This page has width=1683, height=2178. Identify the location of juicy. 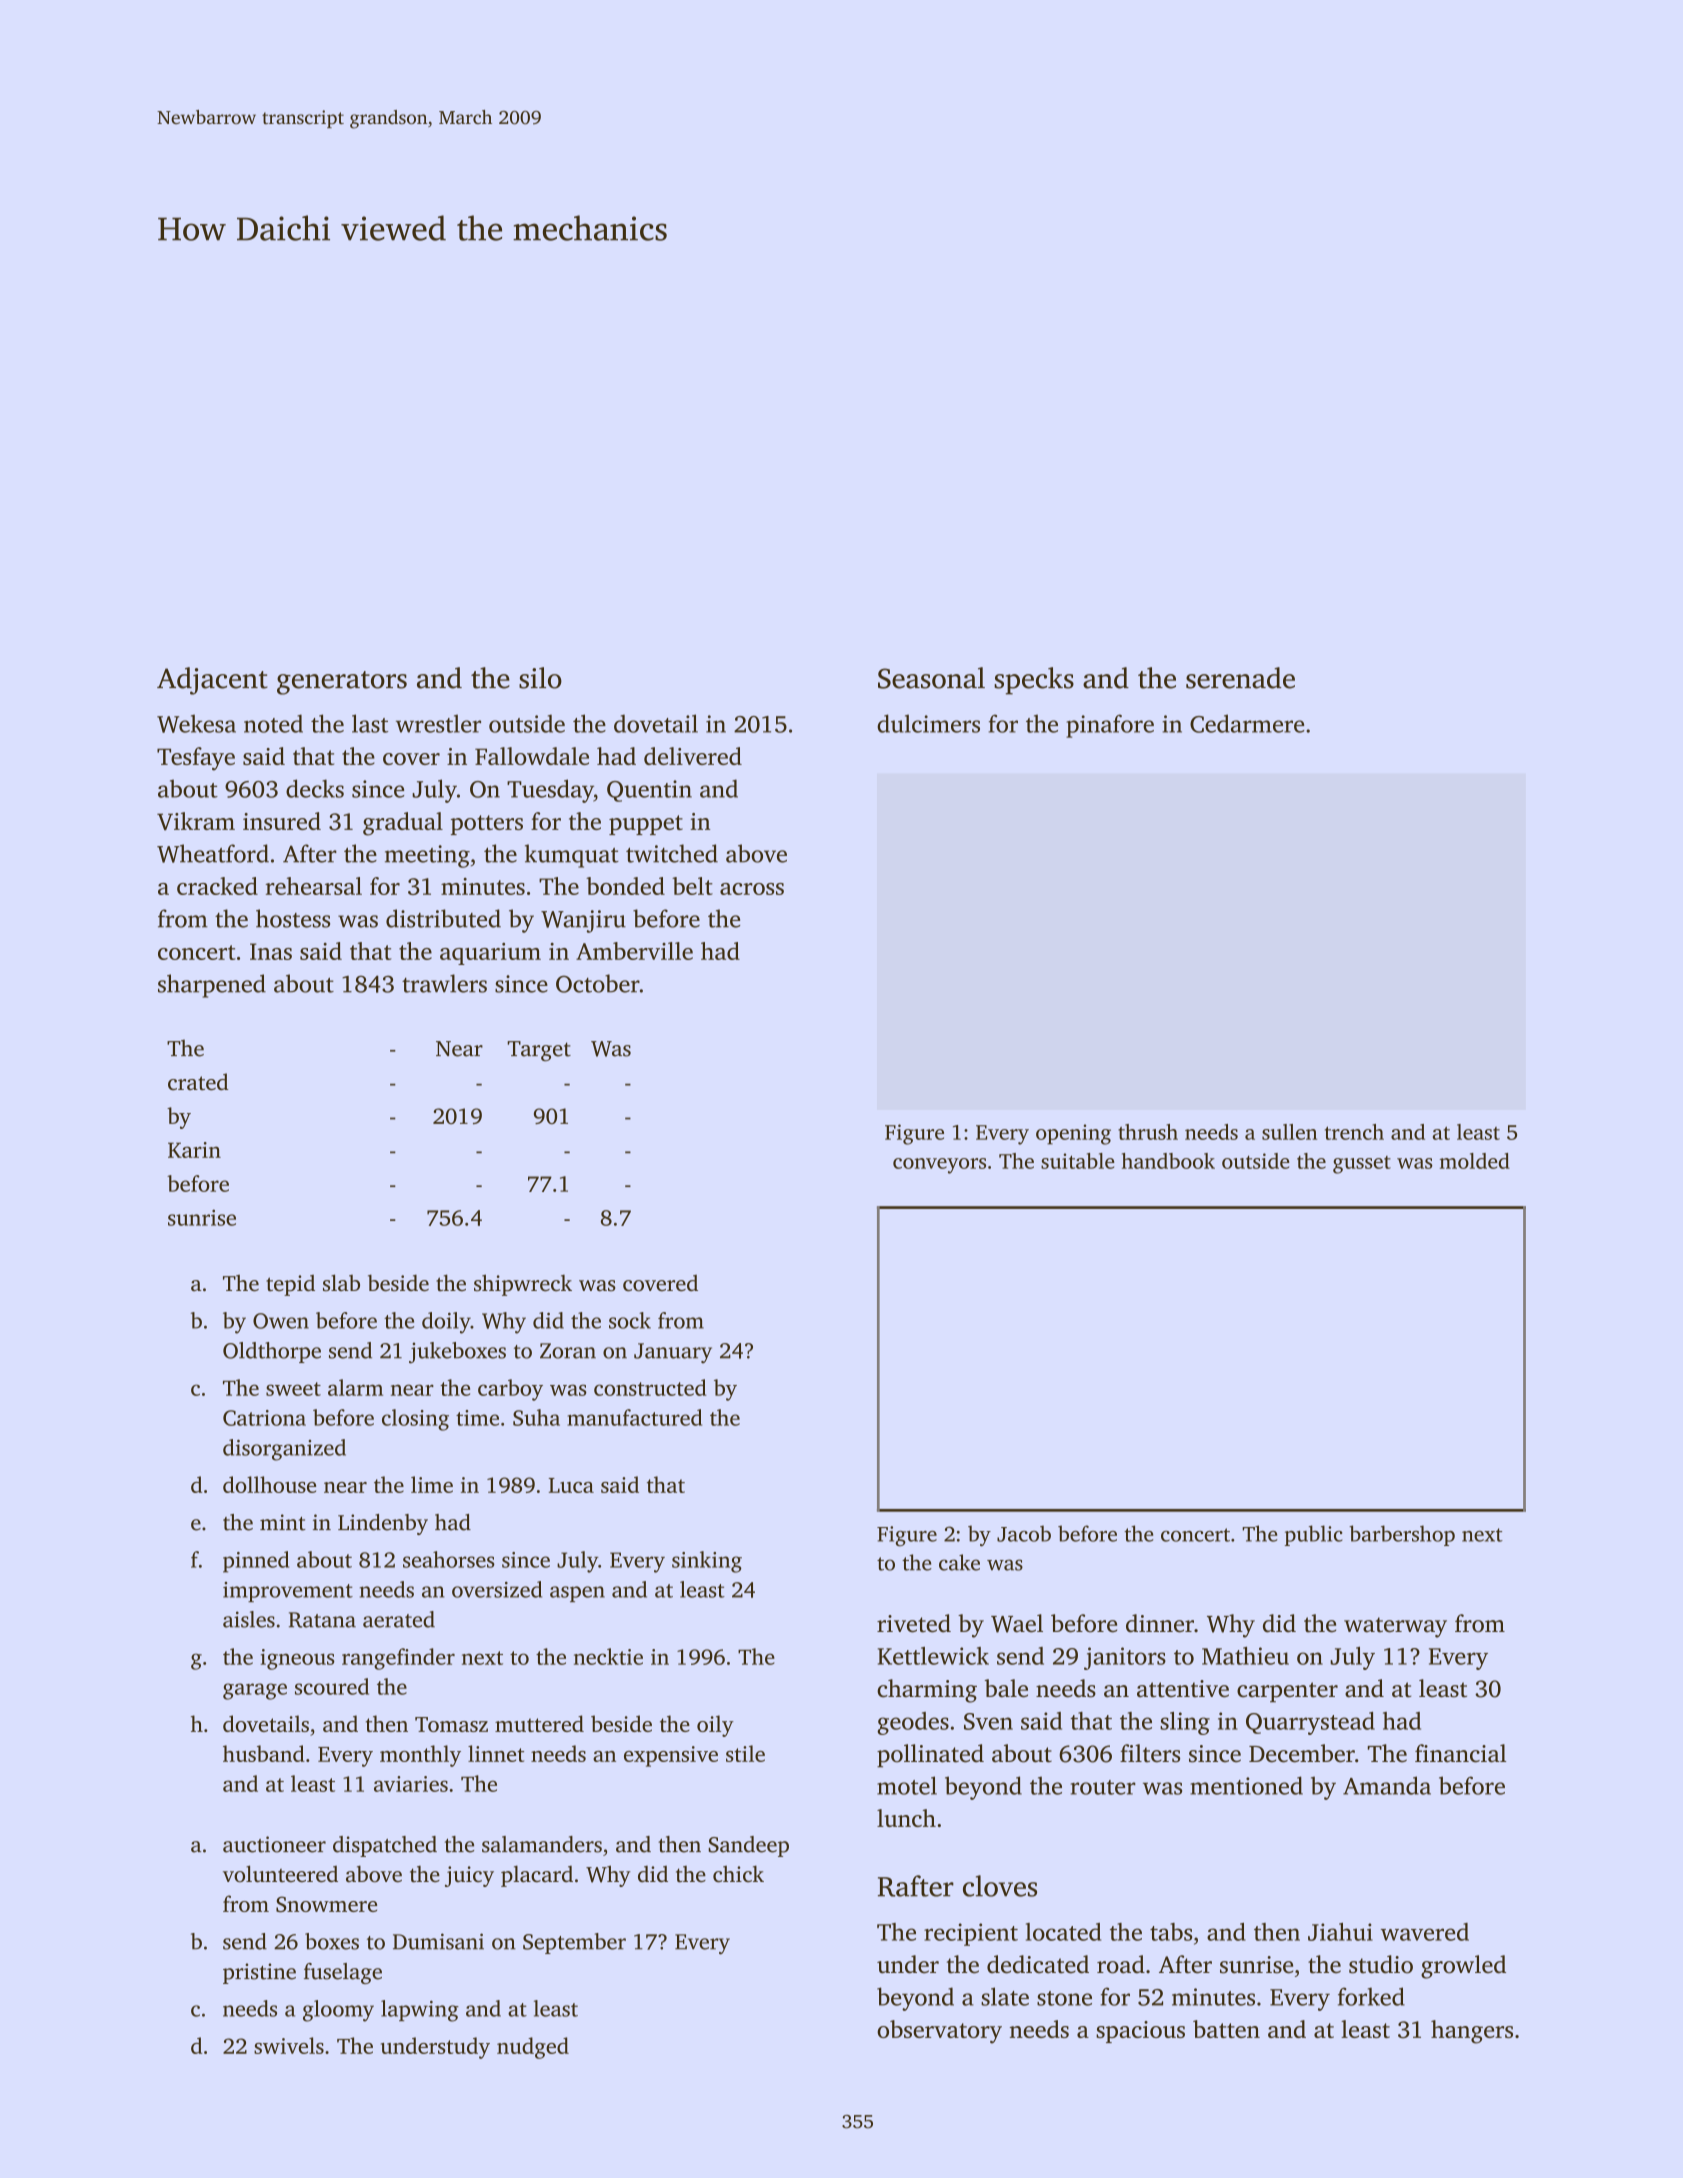
(469, 1876).
